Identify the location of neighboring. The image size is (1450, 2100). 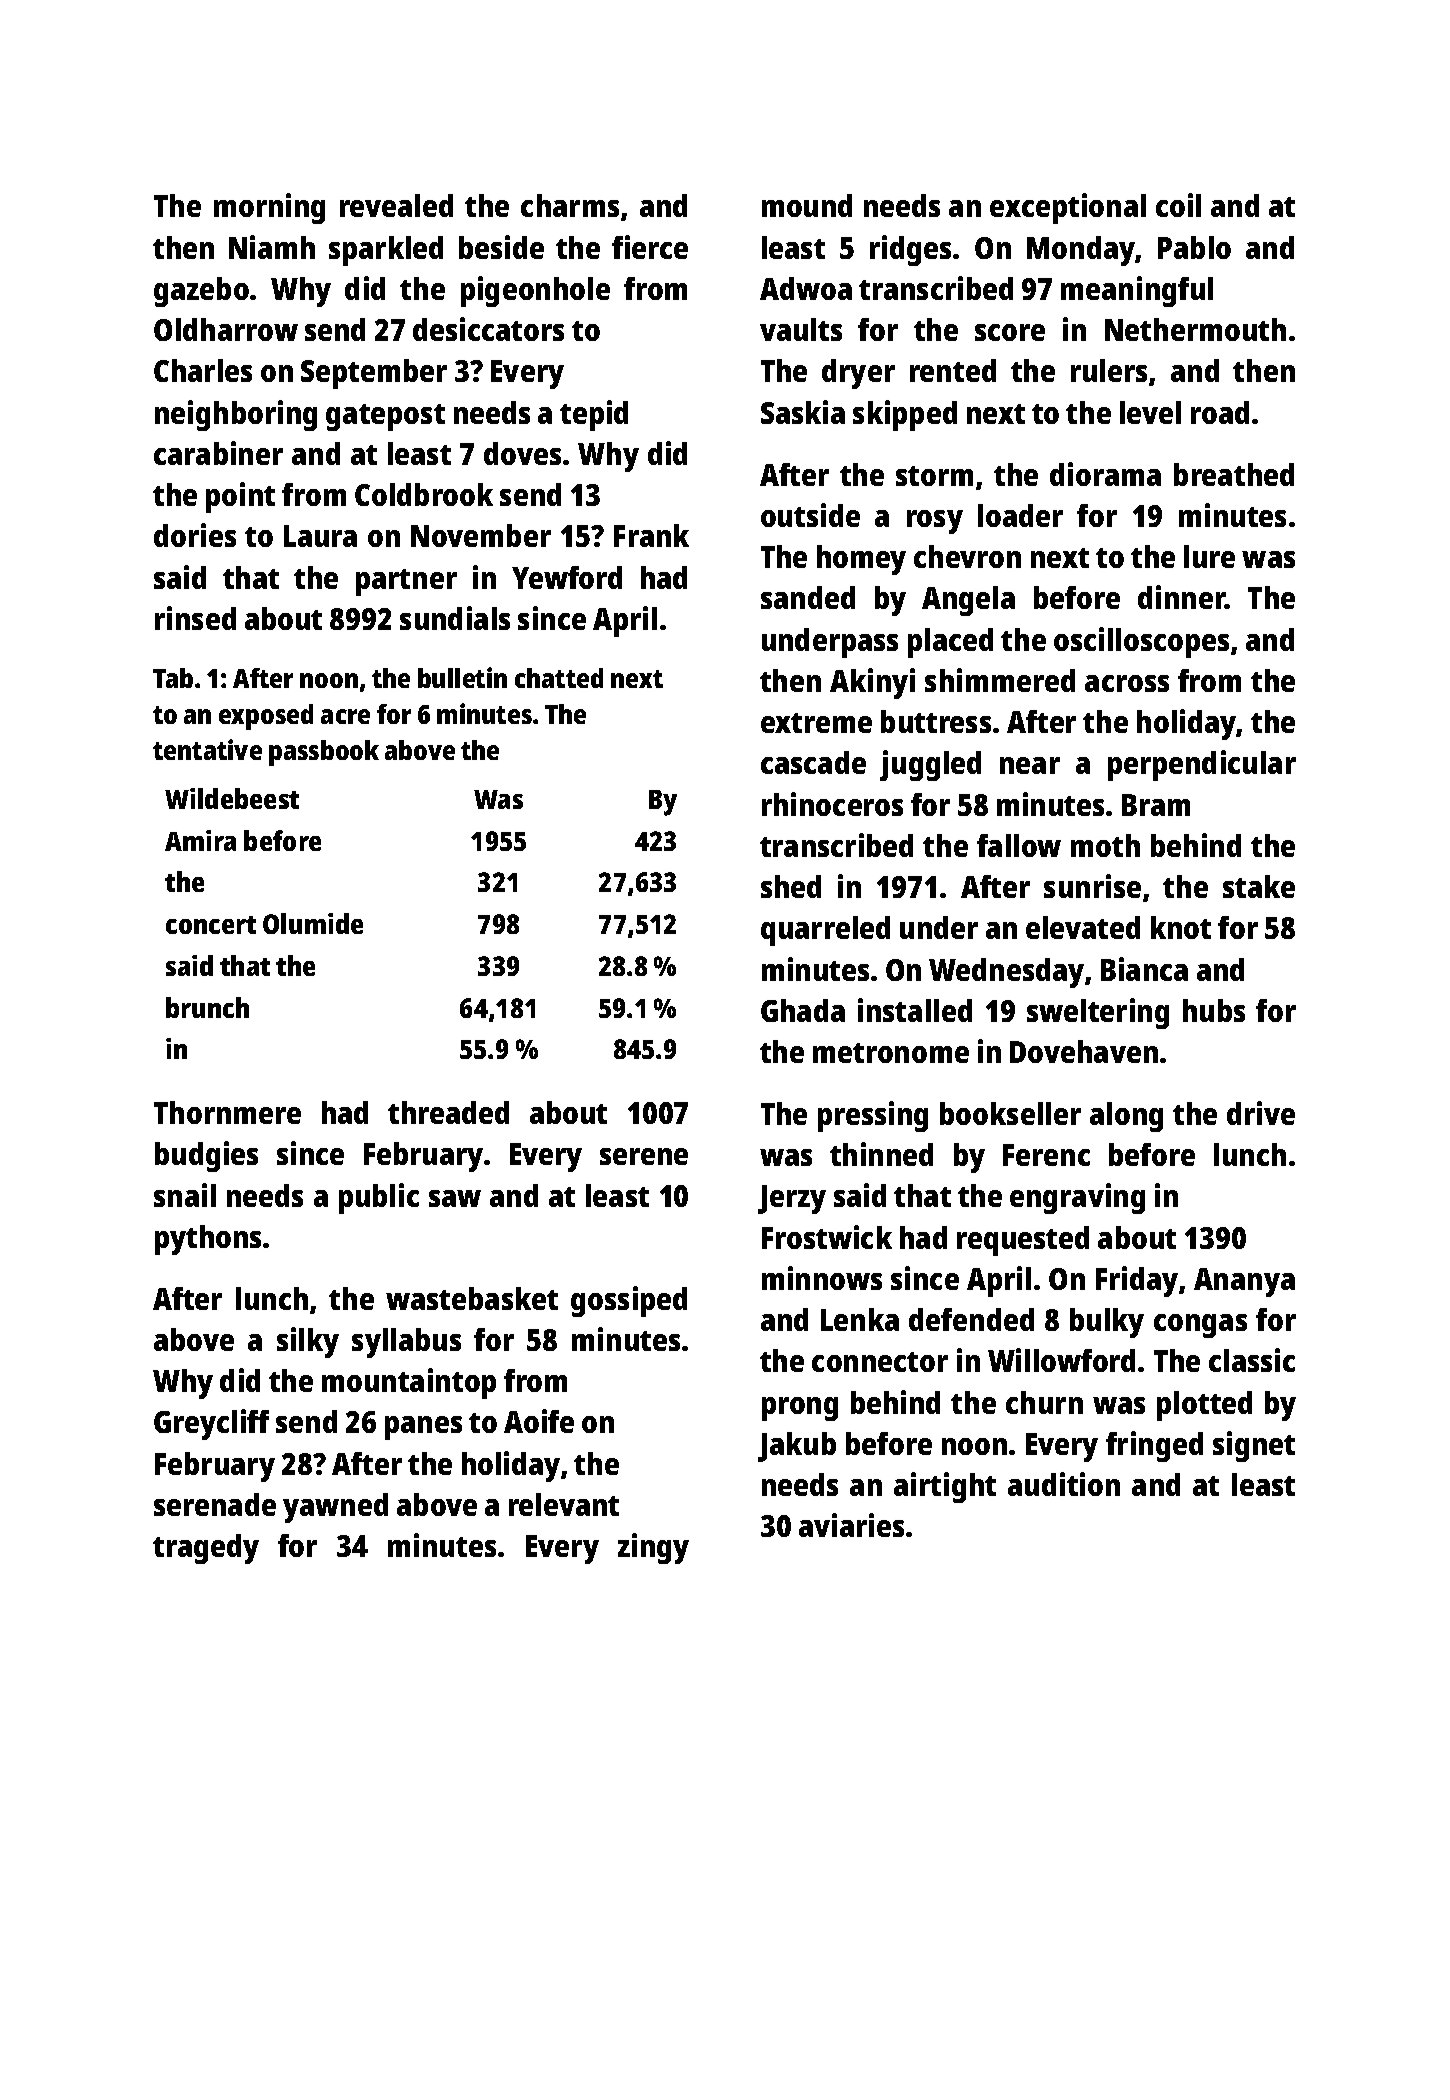
(236, 415).
